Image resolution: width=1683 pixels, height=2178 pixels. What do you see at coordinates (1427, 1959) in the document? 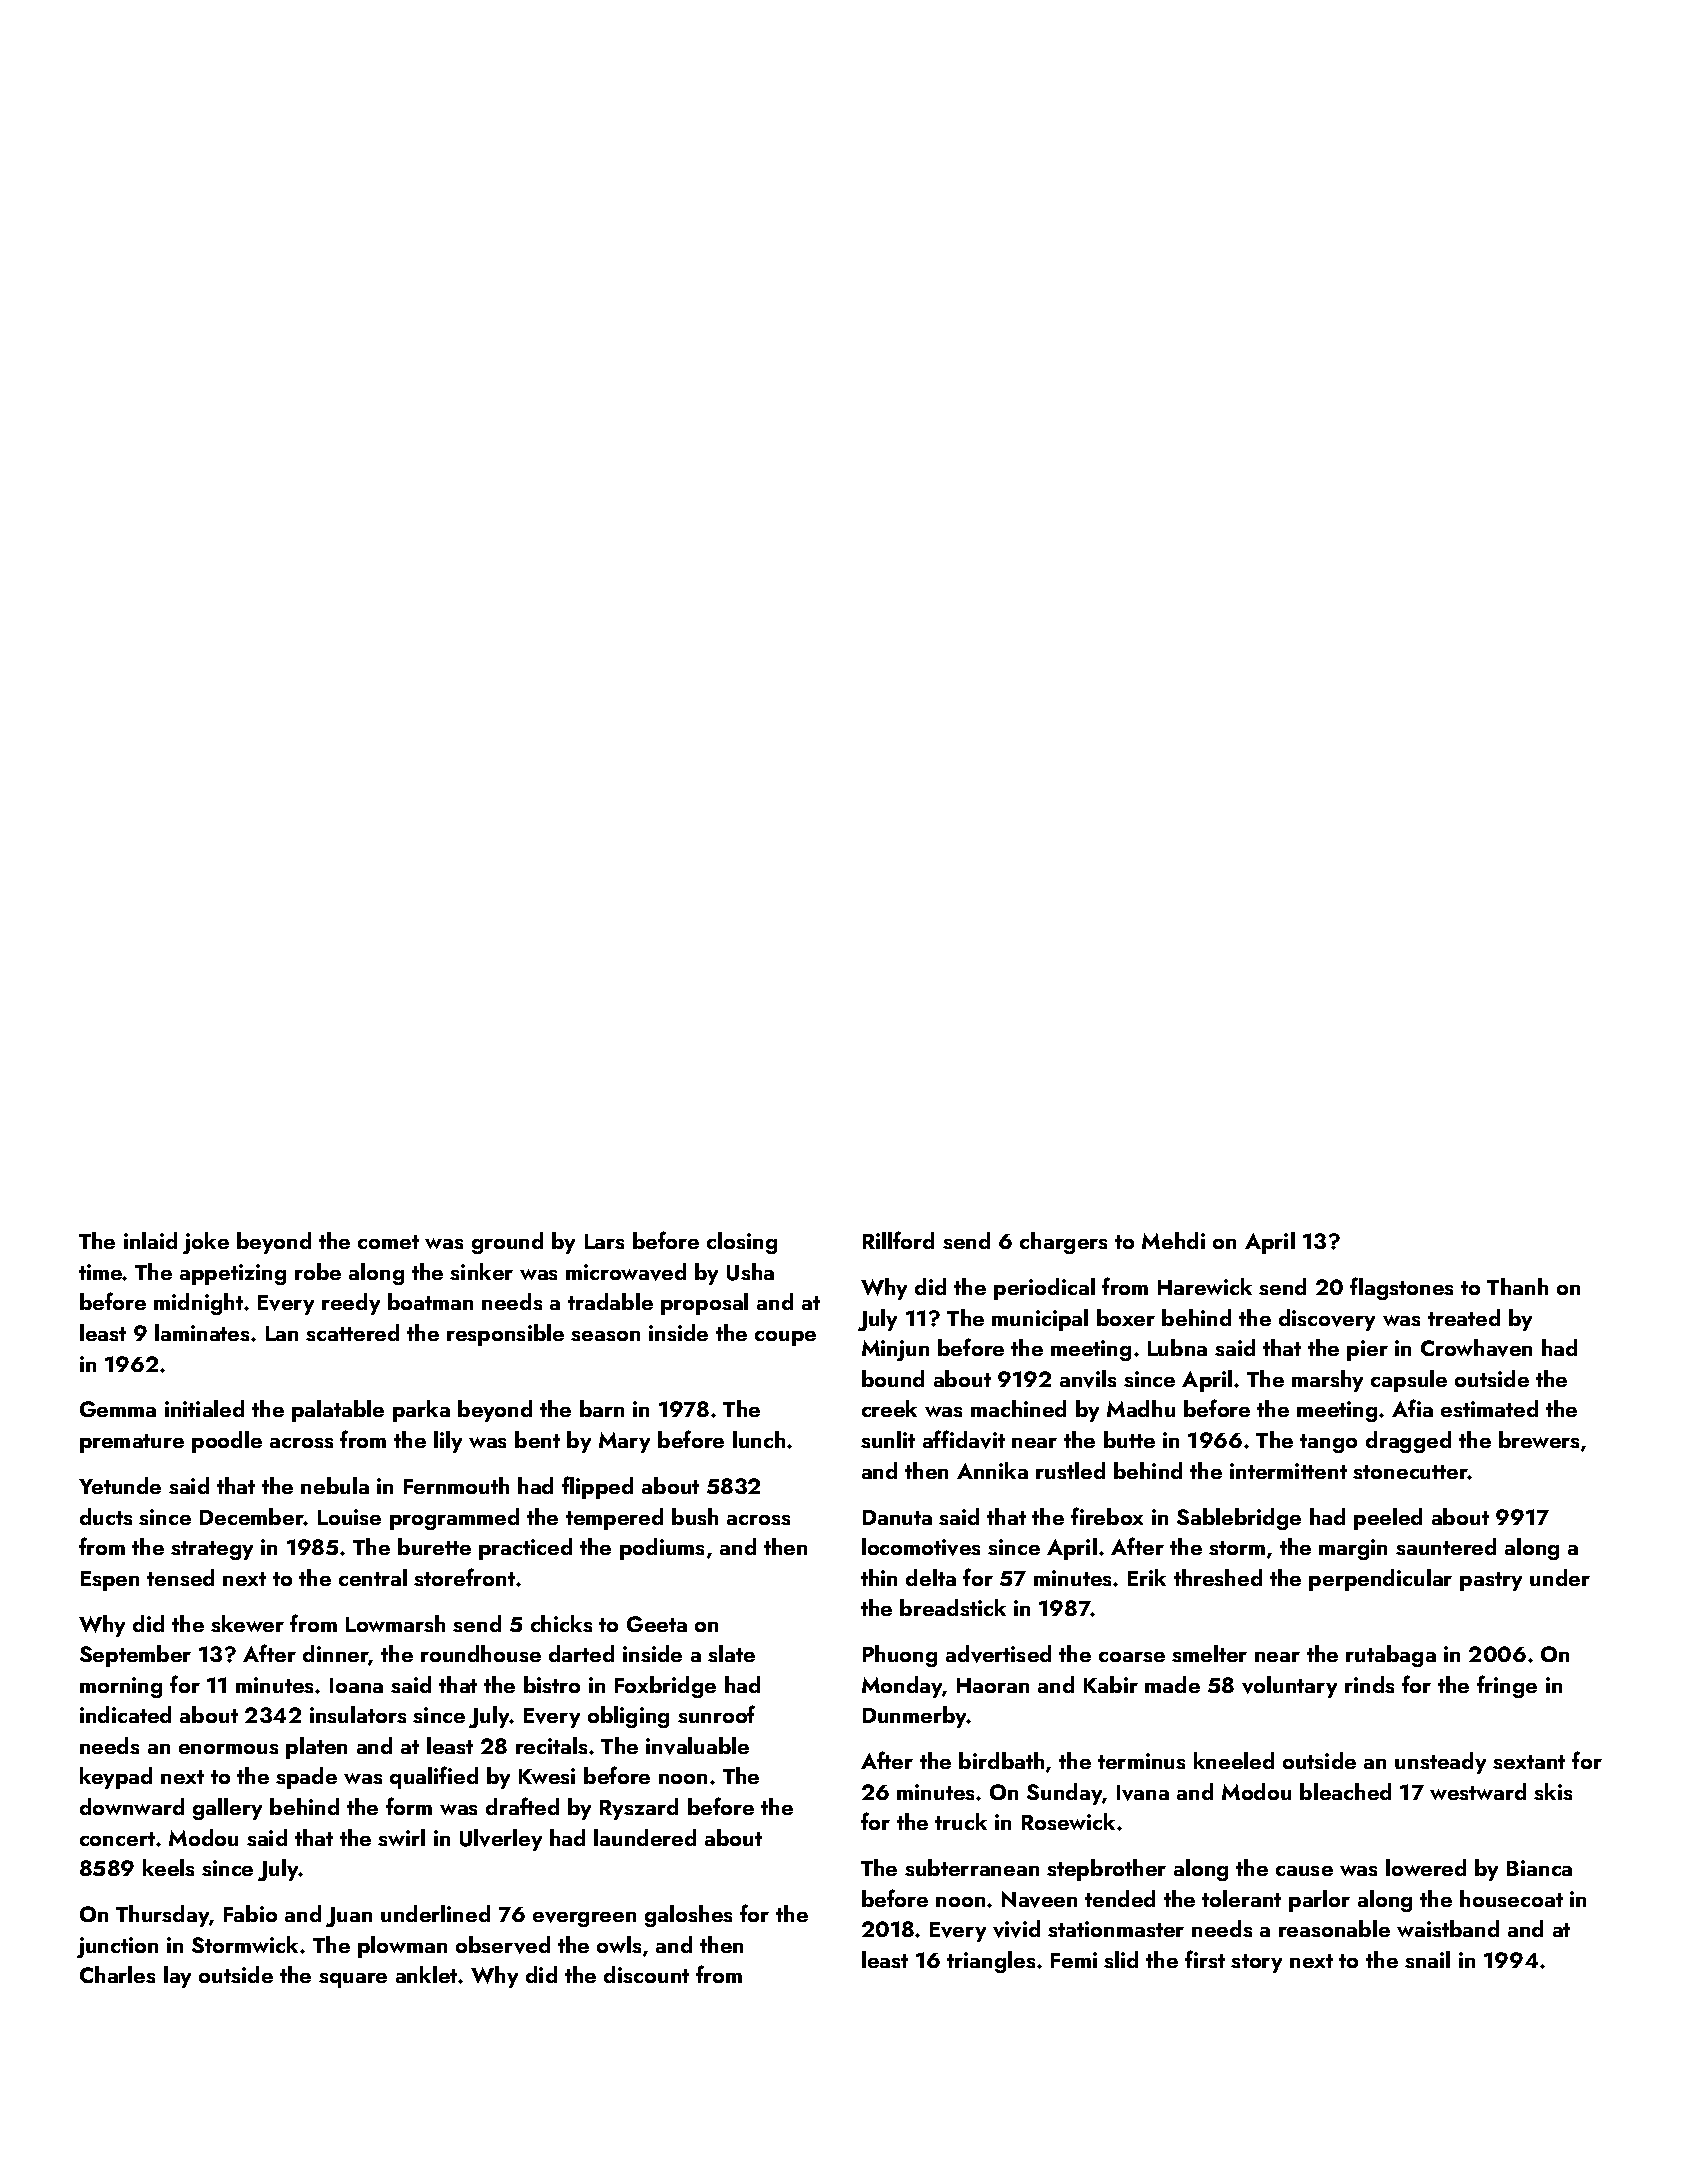
I see `snail` at bounding box center [1427, 1959].
